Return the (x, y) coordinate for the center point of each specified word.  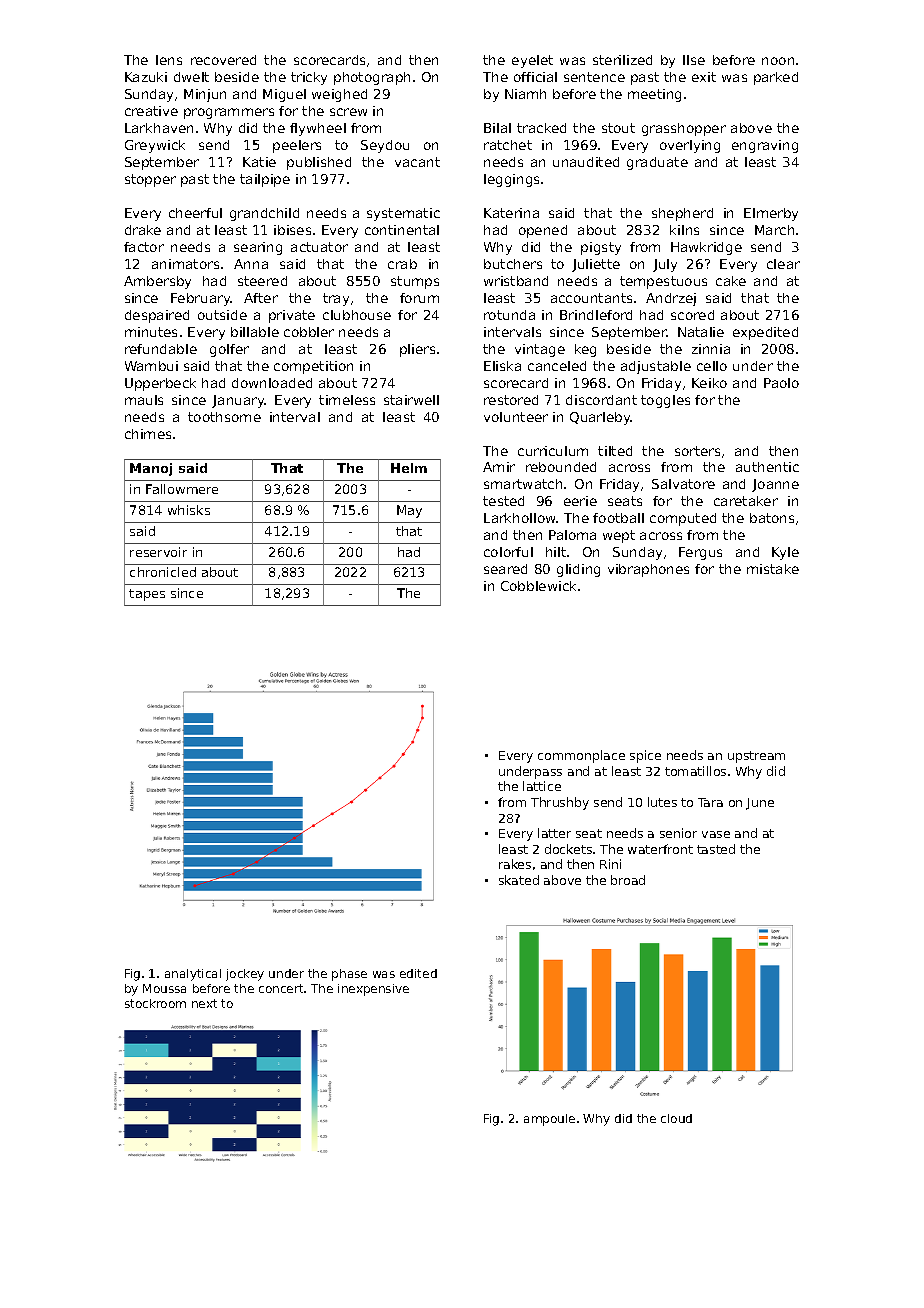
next (204, 1003)
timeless (347, 400)
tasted (716, 849)
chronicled (163, 572)
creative (151, 111)
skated (519, 880)
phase (349, 975)
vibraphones (648, 570)
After (261, 298)
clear (783, 264)
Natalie (701, 332)
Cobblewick (538, 586)
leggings (511, 180)
